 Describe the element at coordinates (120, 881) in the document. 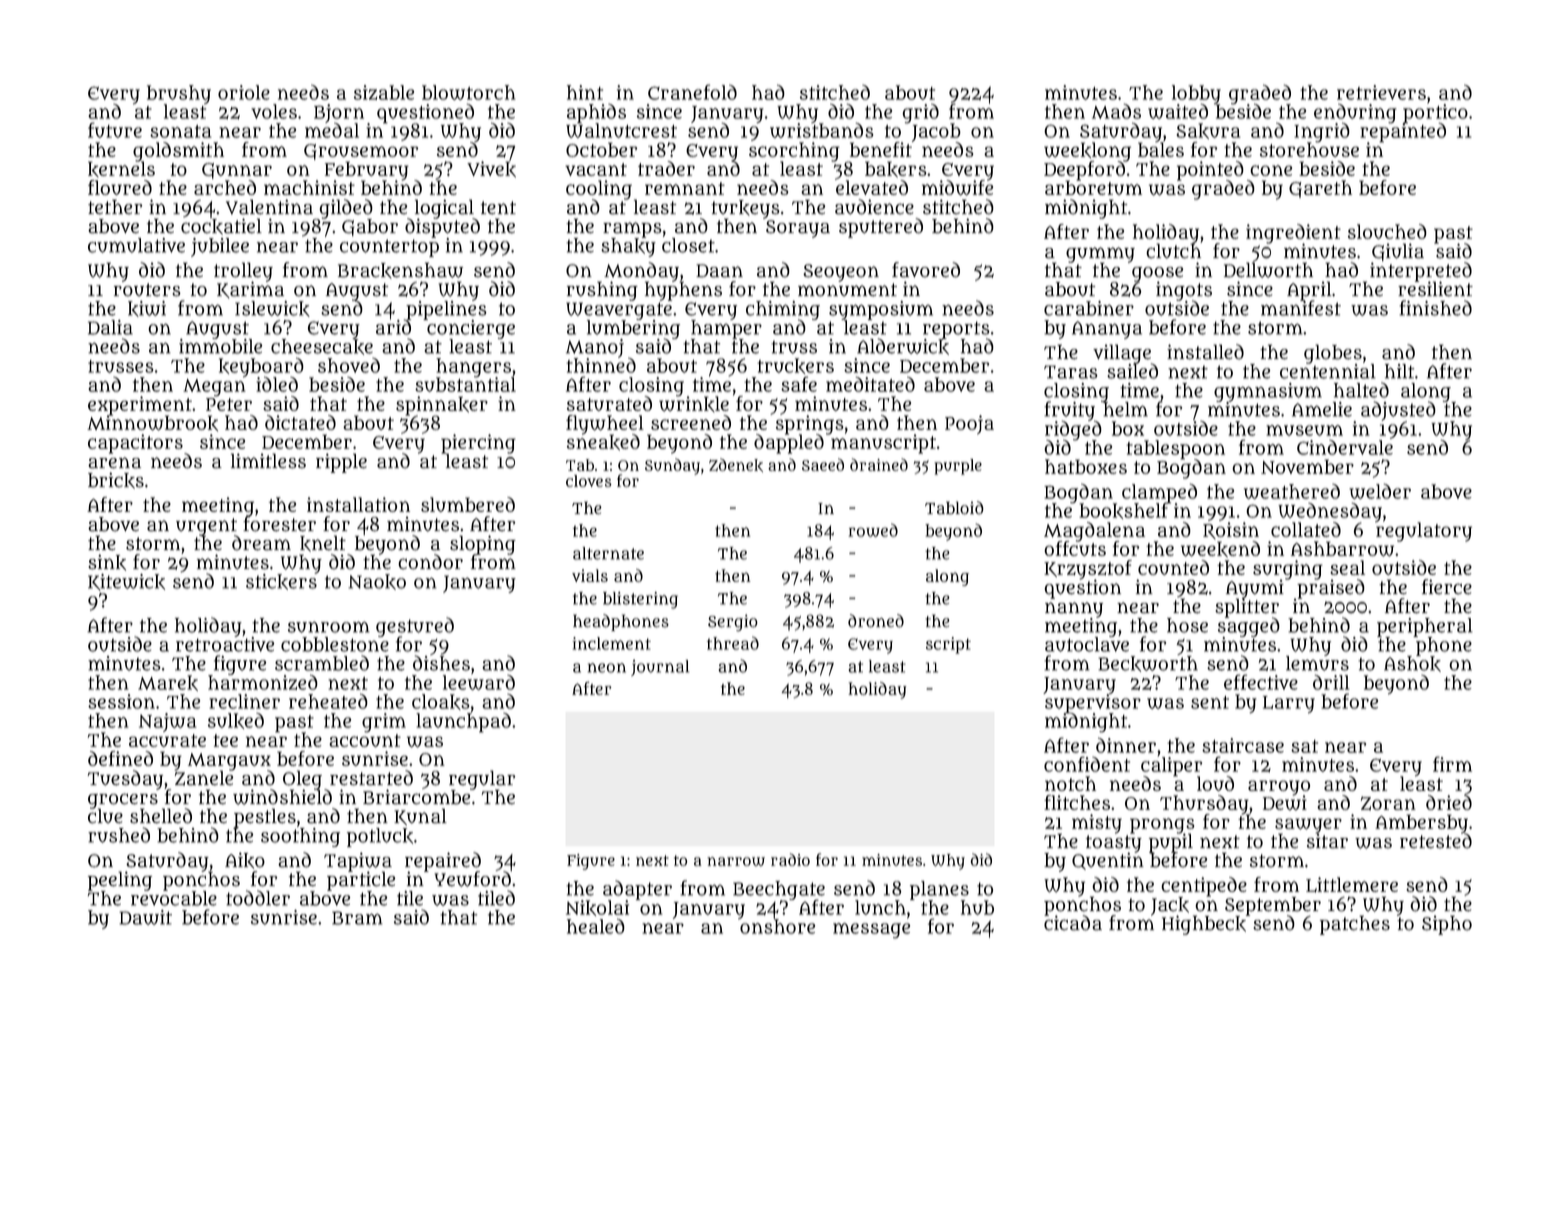

I see `peeling` at that location.
